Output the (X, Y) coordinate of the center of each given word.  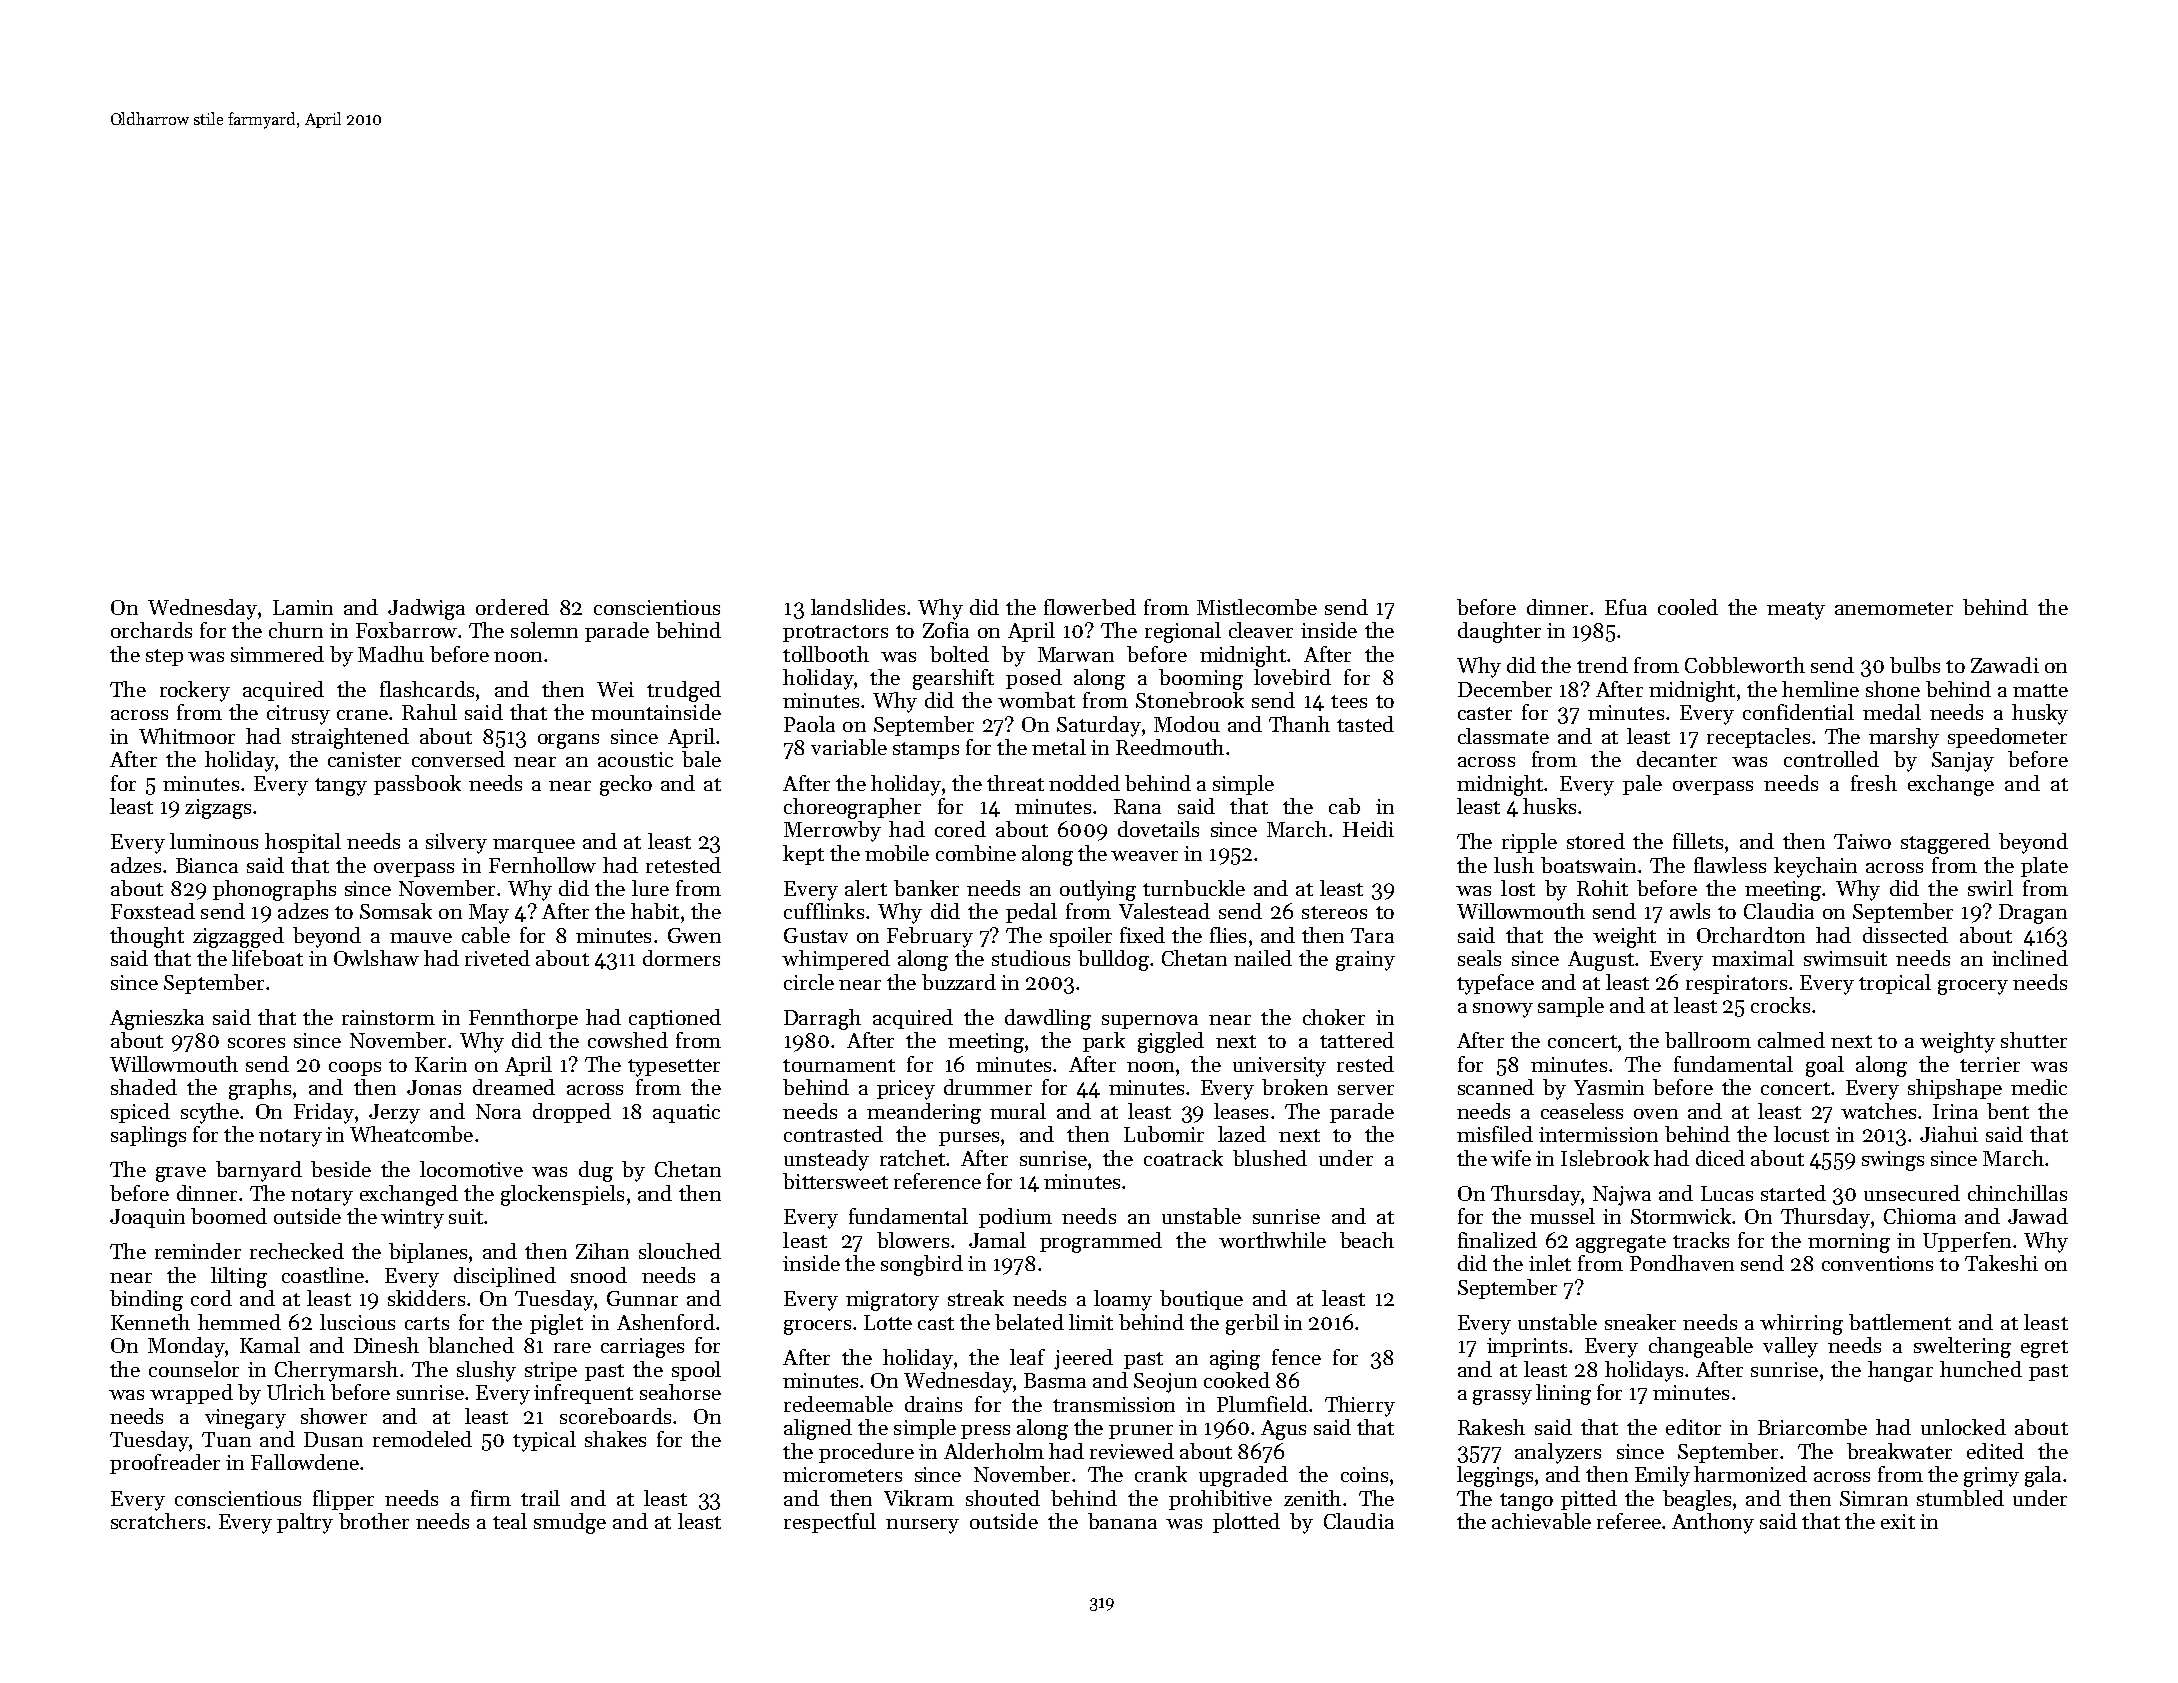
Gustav (816, 935)
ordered (512, 607)
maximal (1753, 958)
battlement (1900, 1322)
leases (1241, 1111)
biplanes (428, 1253)
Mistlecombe (1257, 607)
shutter (2034, 1040)
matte (2040, 690)
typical (544, 1441)
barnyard (259, 1171)
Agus (1283, 1430)
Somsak (396, 911)
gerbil (1252, 1324)
